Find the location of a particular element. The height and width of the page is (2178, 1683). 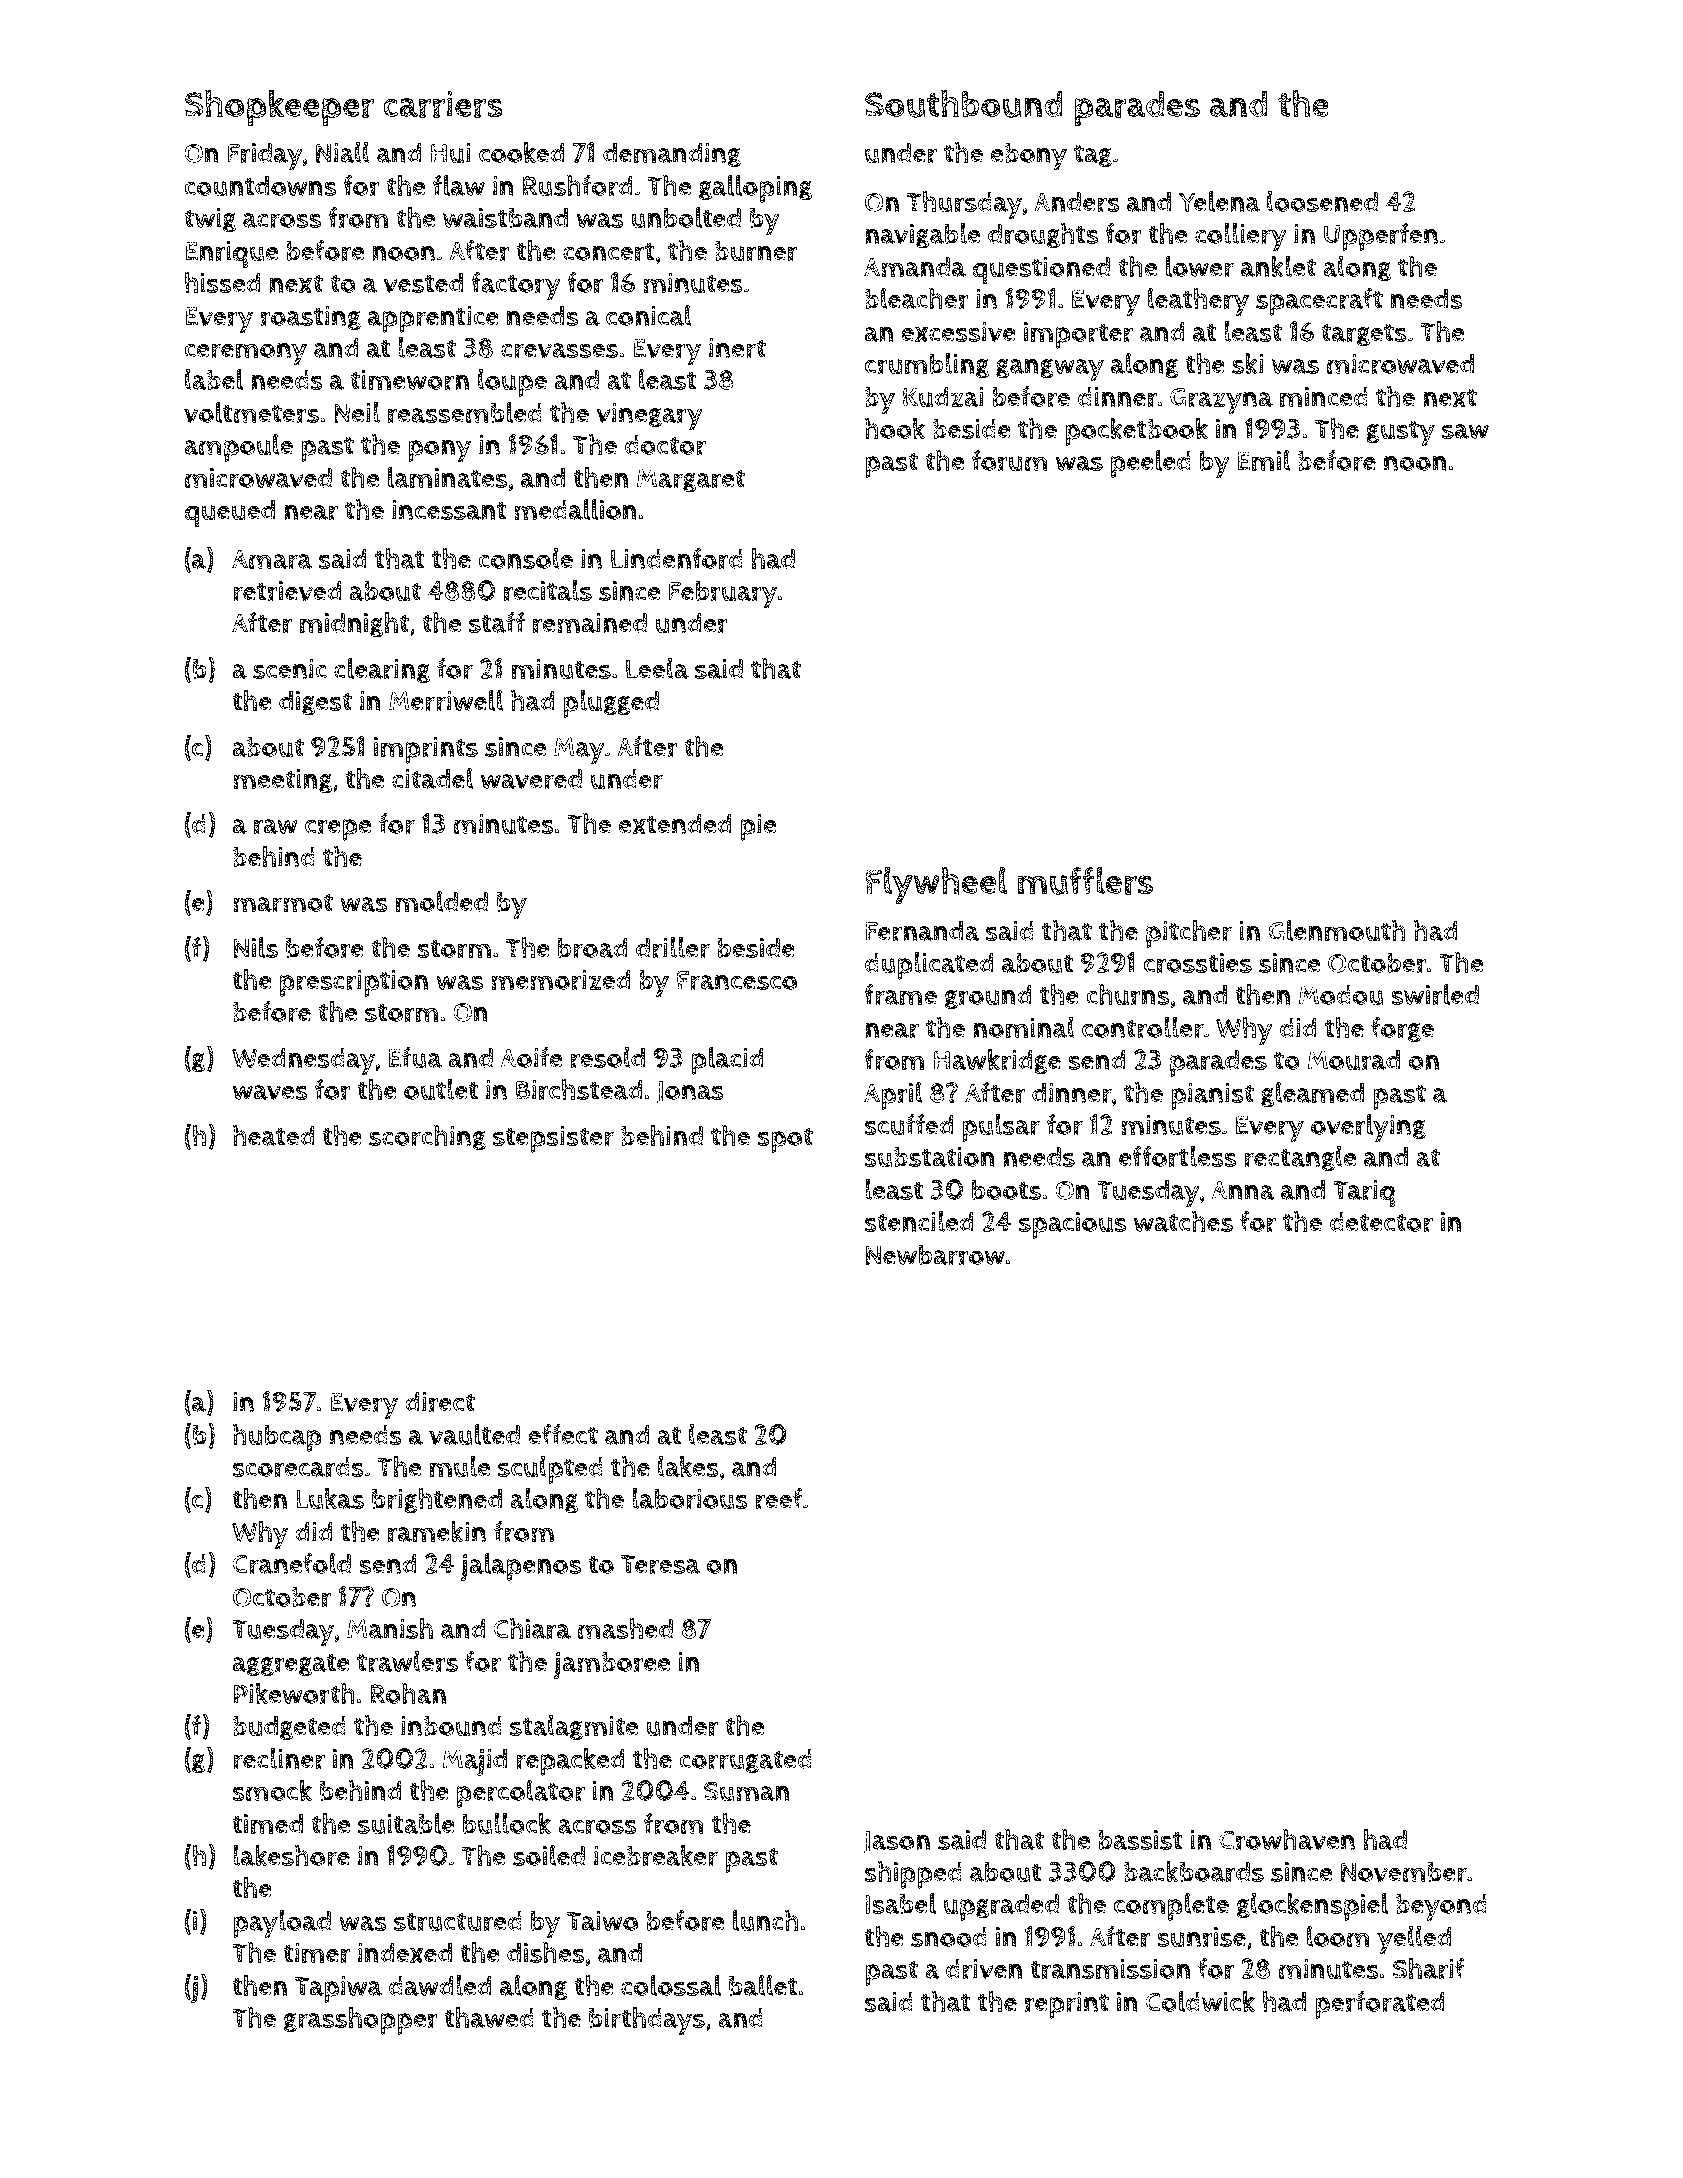

vested is located at coordinates (423, 282).
